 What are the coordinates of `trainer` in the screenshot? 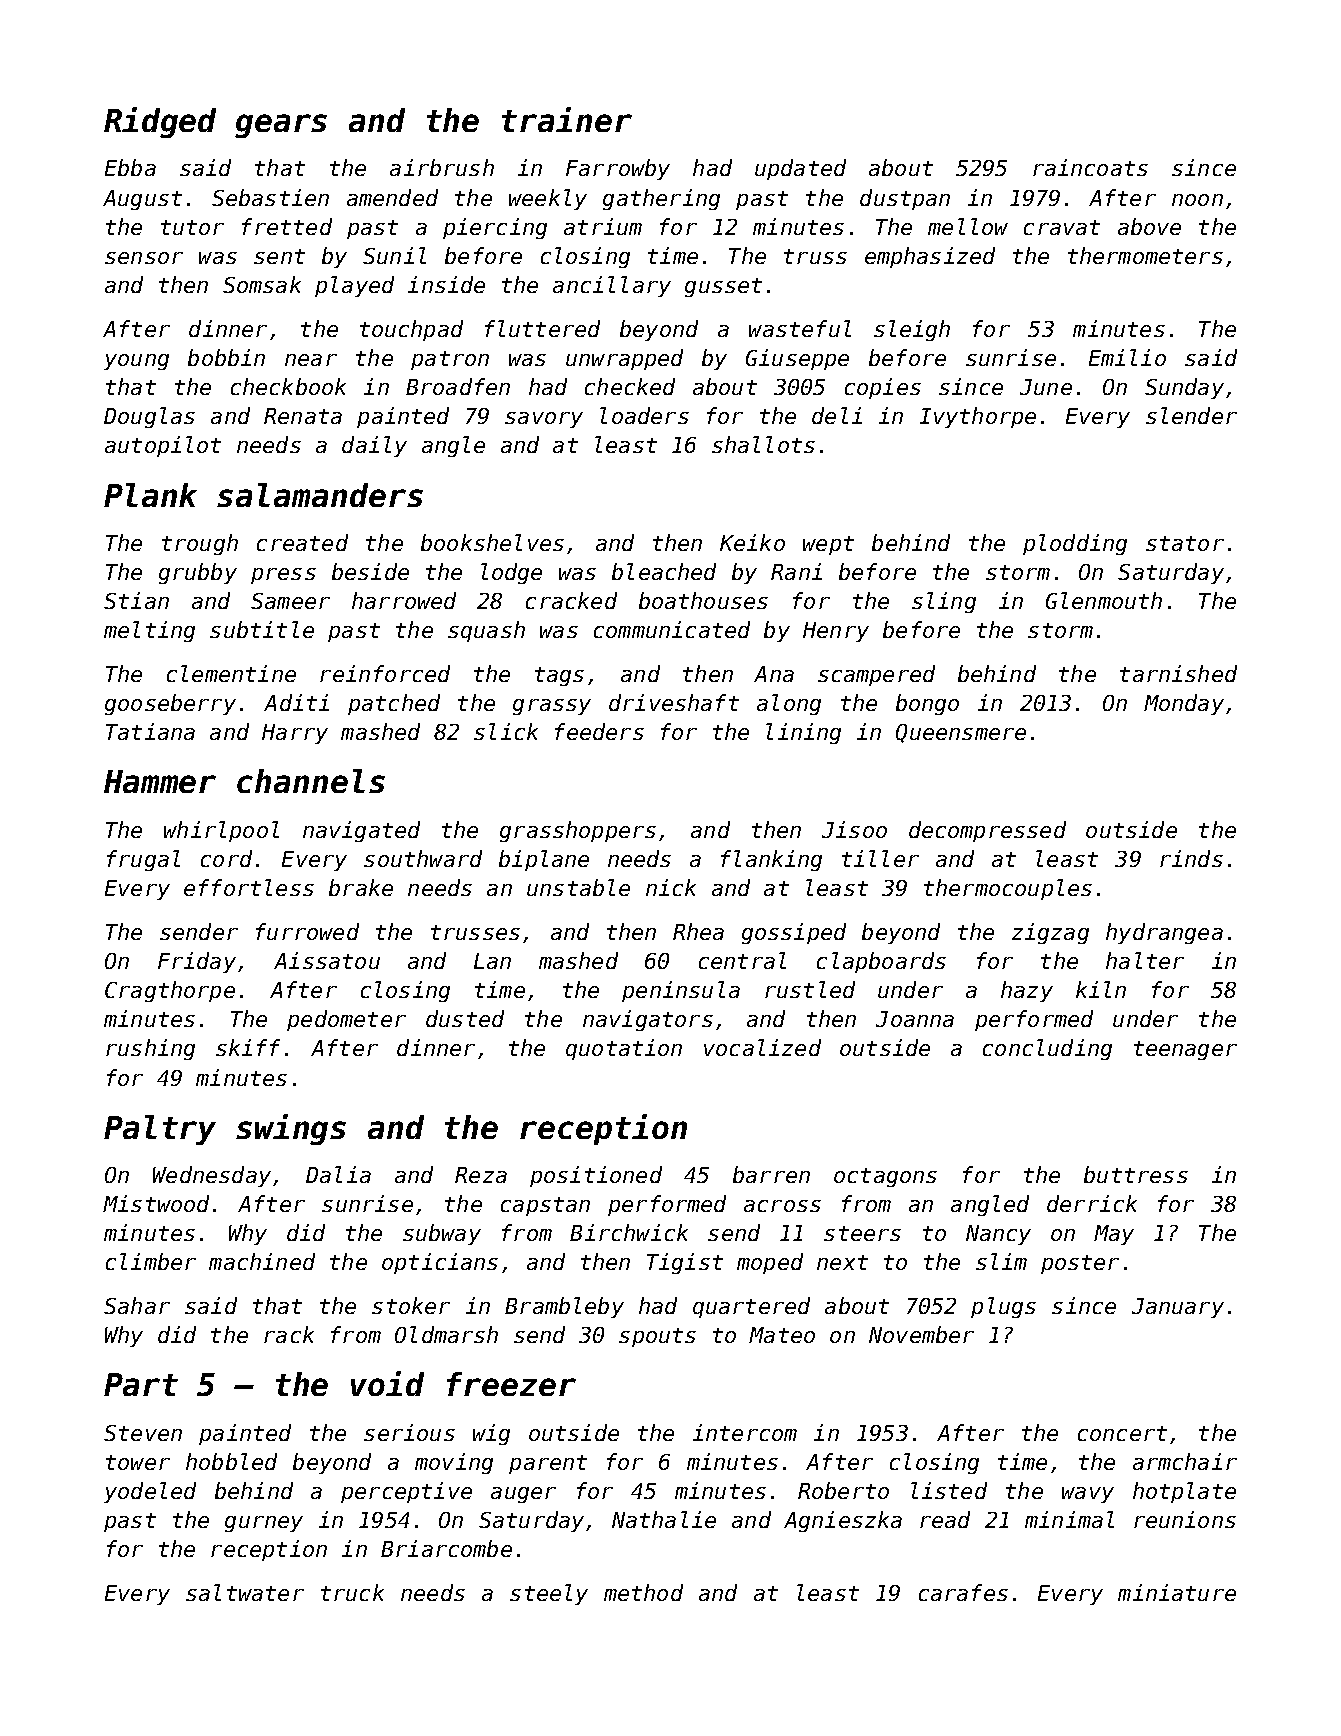 It's located at (567, 119).
